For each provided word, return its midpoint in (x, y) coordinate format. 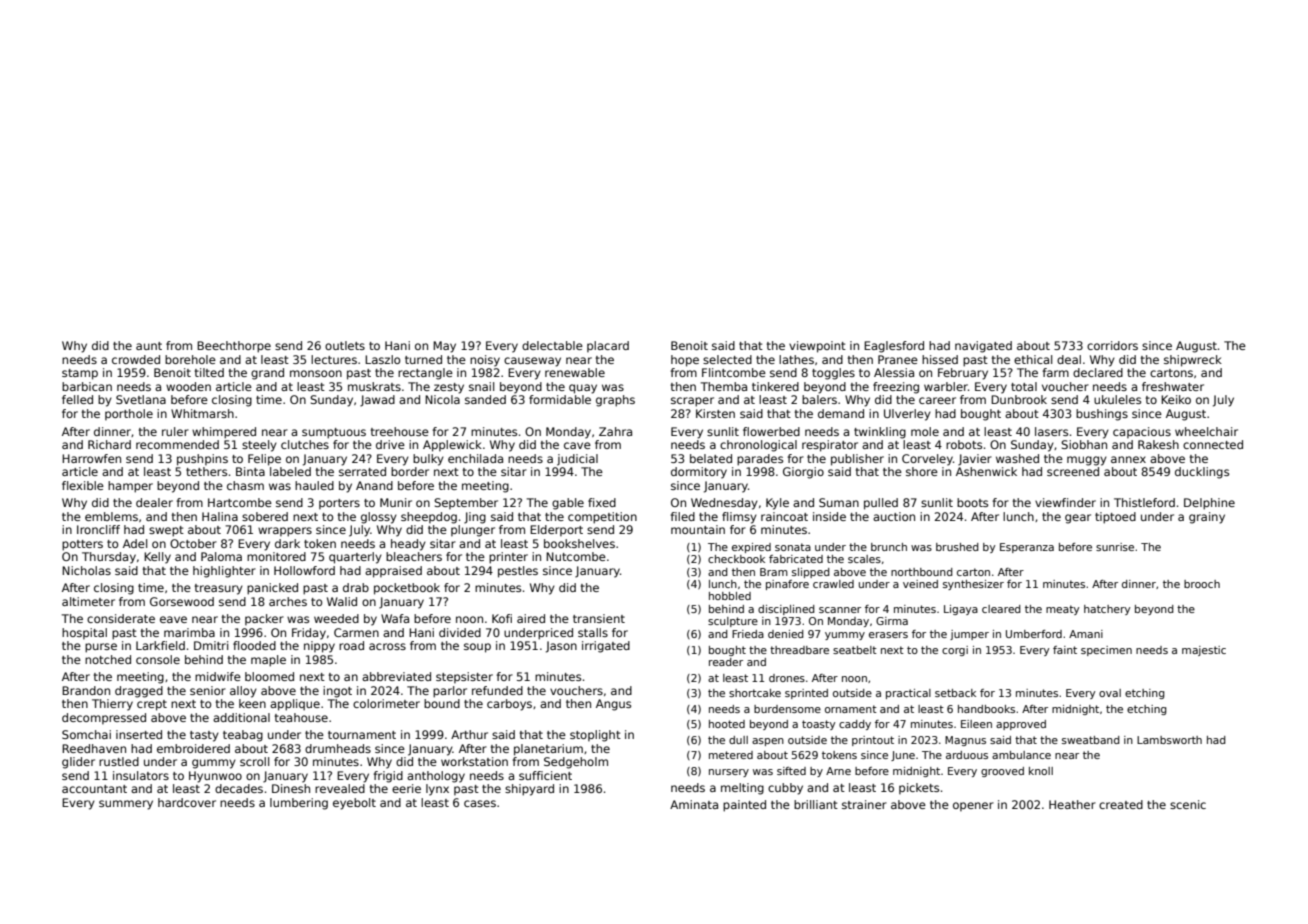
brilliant (816, 804)
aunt (149, 346)
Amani (1086, 634)
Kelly (157, 558)
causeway (532, 362)
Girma (892, 621)
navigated (983, 347)
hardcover (187, 802)
